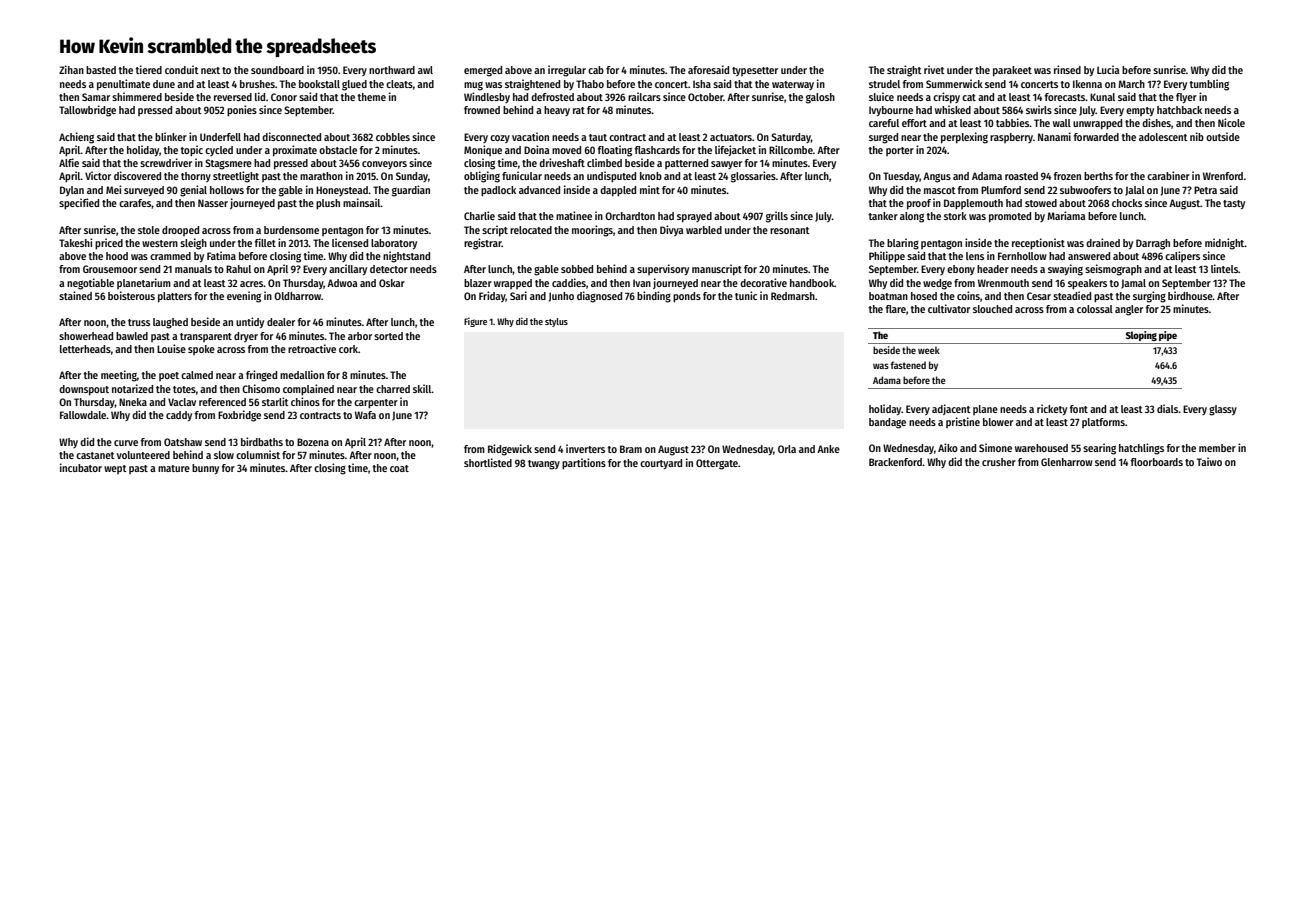  I want to click on rickety, so click(1052, 409).
